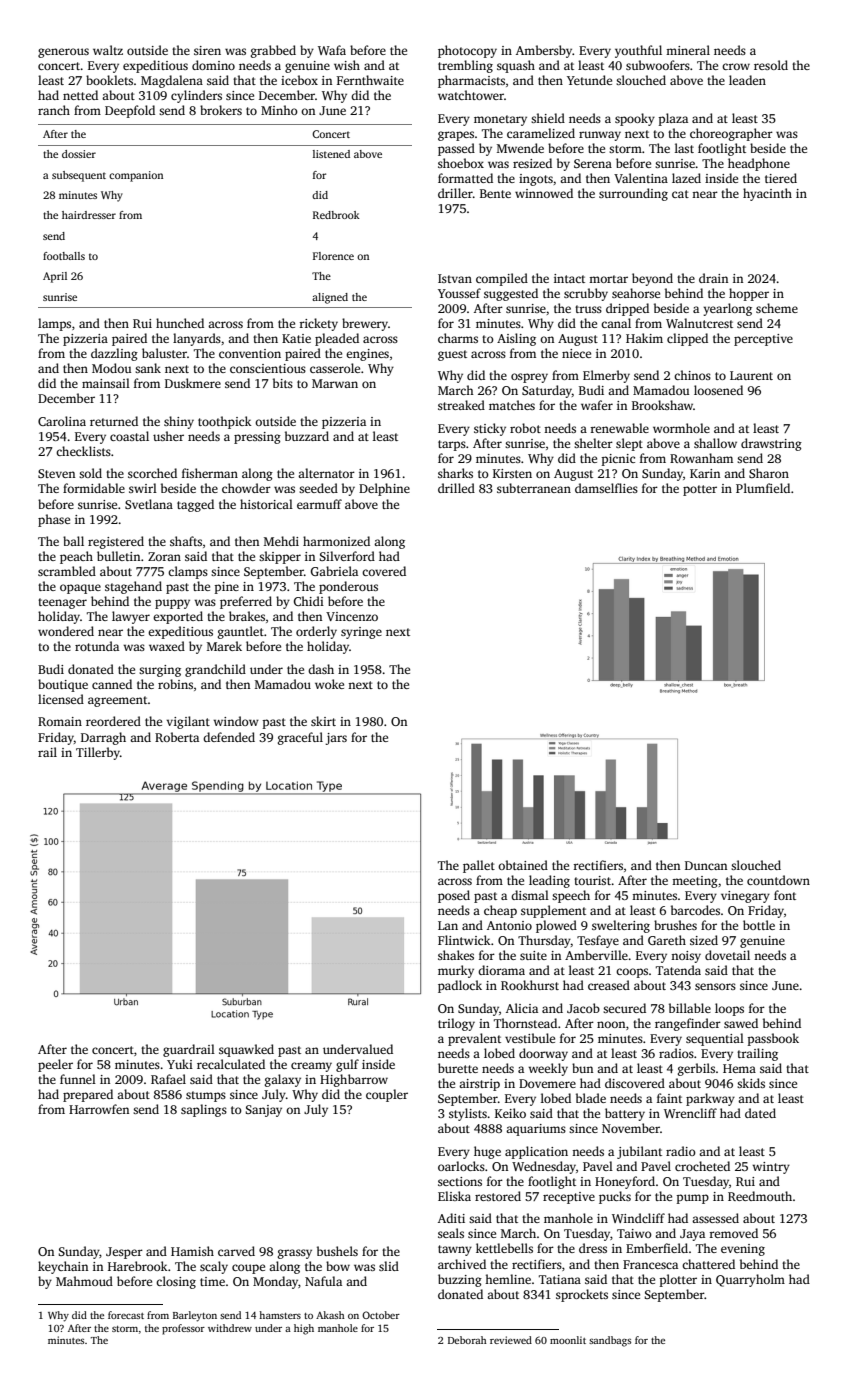 Image resolution: width=849 pixels, height=1400 pixels. Describe the element at coordinates (633, 194) in the screenshot. I see `surrounding` at that location.
